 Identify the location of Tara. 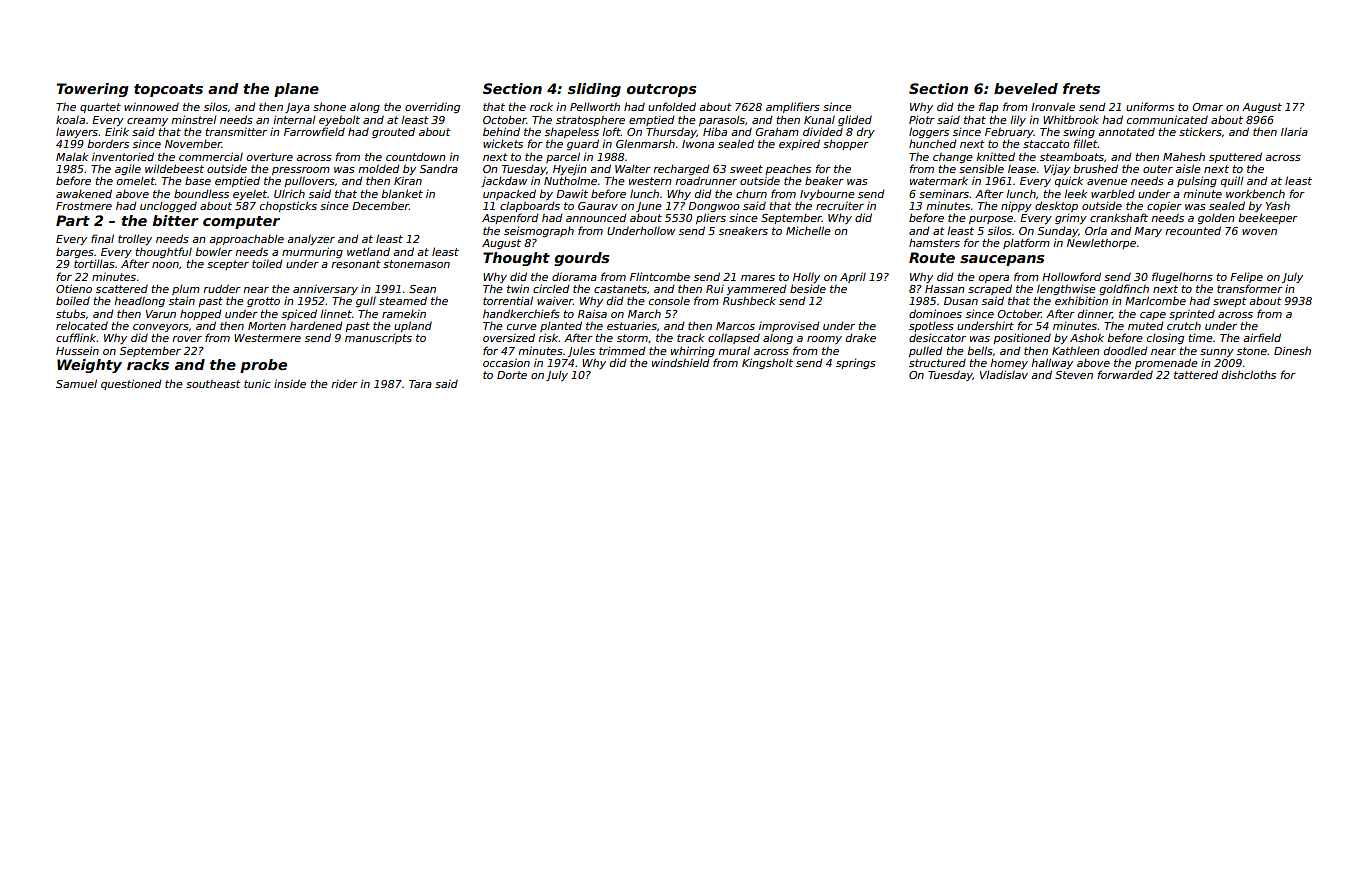
(420, 384).
